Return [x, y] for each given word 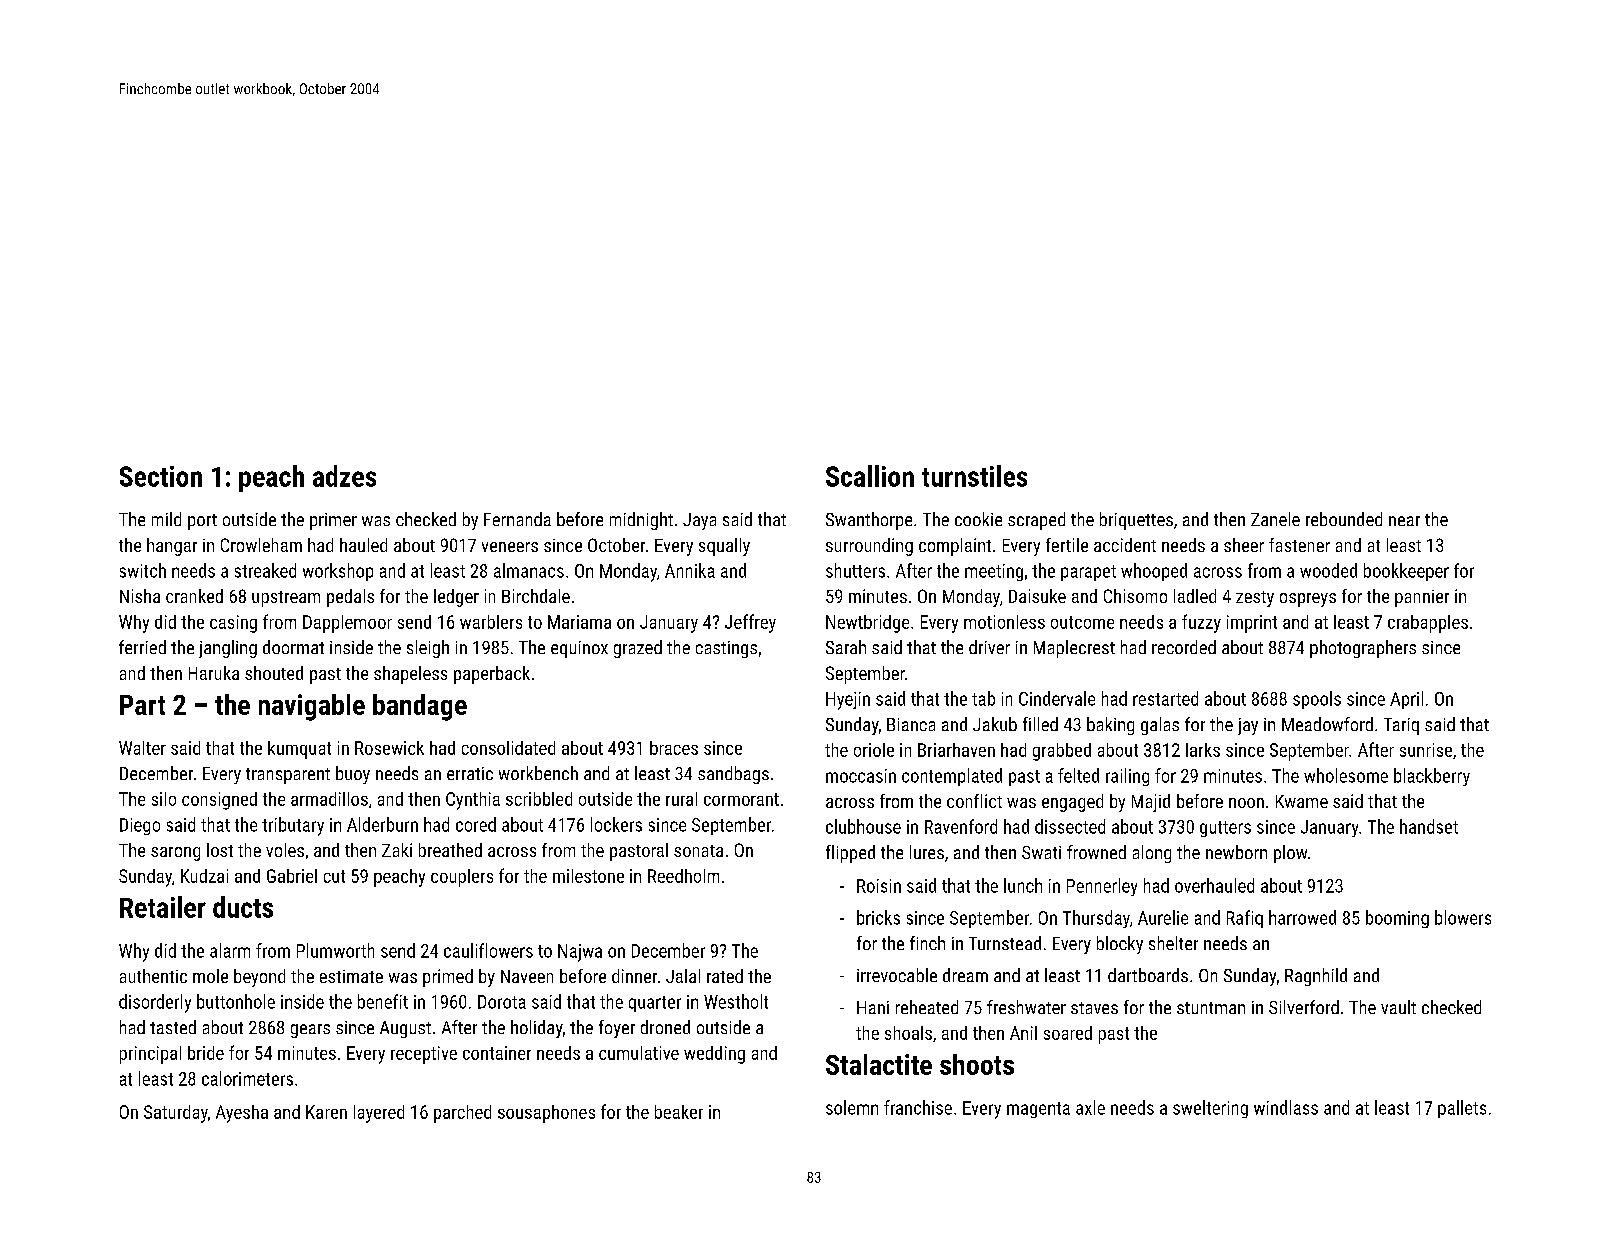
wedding [714, 1055]
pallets [1462, 1109]
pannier [1422, 598]
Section [161, 476]
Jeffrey [750, 623]
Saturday [176, 1114]
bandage [420, 707]
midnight [641, 521]
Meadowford [1327, 724]
